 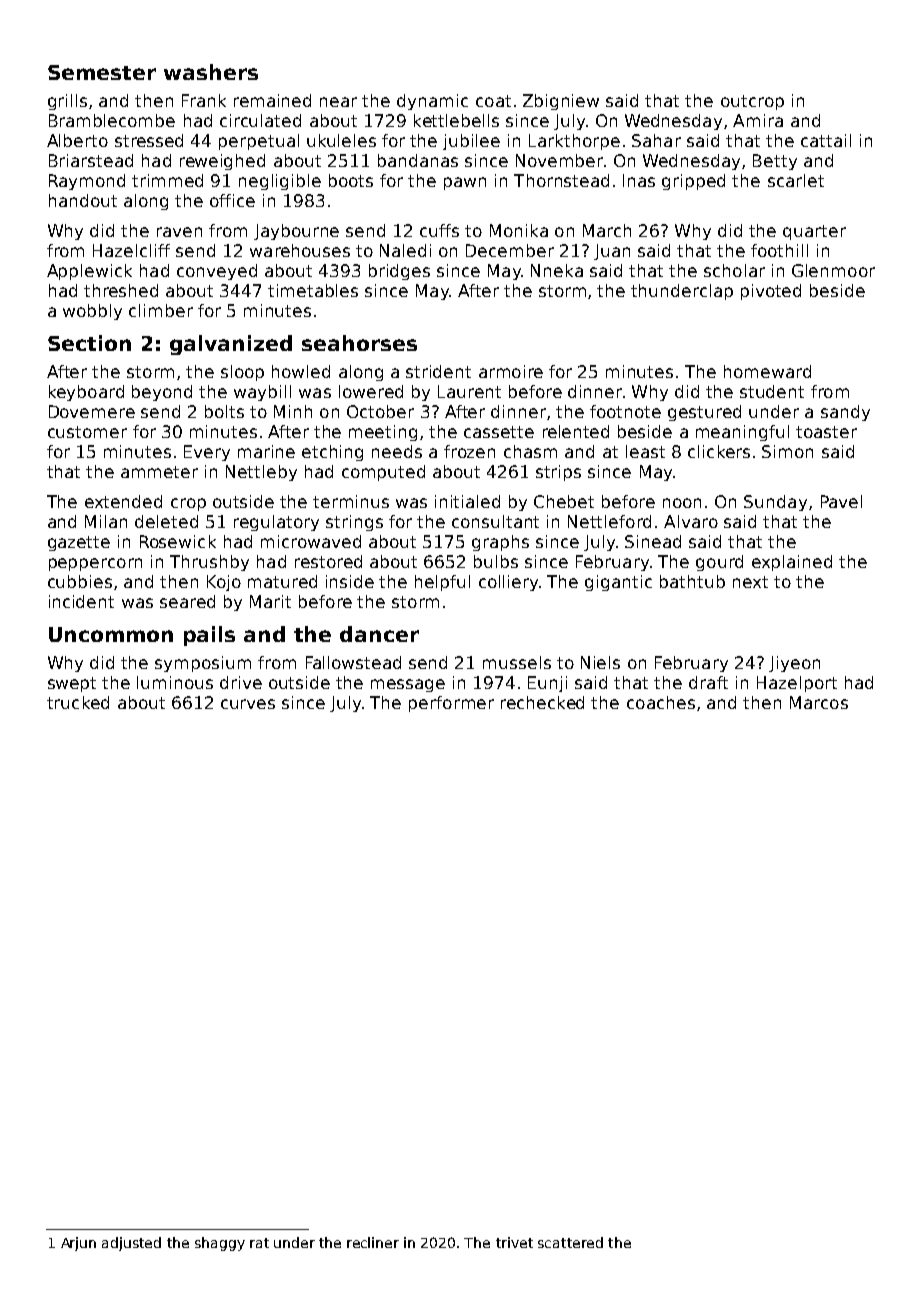 What do you see at coordinates (131, 1244) in the document?
I see `adjusted` at bounding box center [131, 1244].
